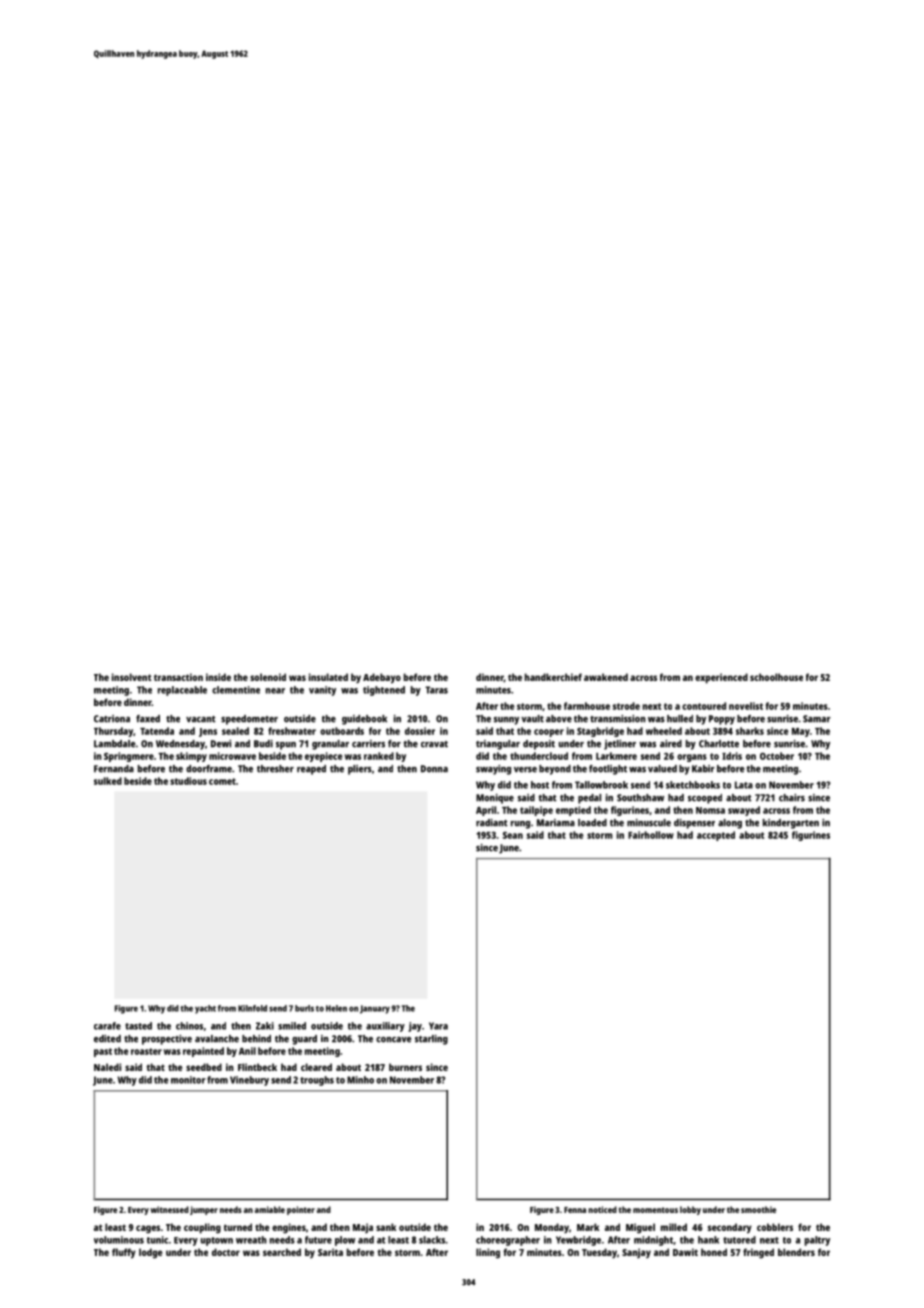 The height and width of the screenshot is (1308, 924). Describe the element at coordinates (730, 824) in the screenshot. I see `along` at that location.
